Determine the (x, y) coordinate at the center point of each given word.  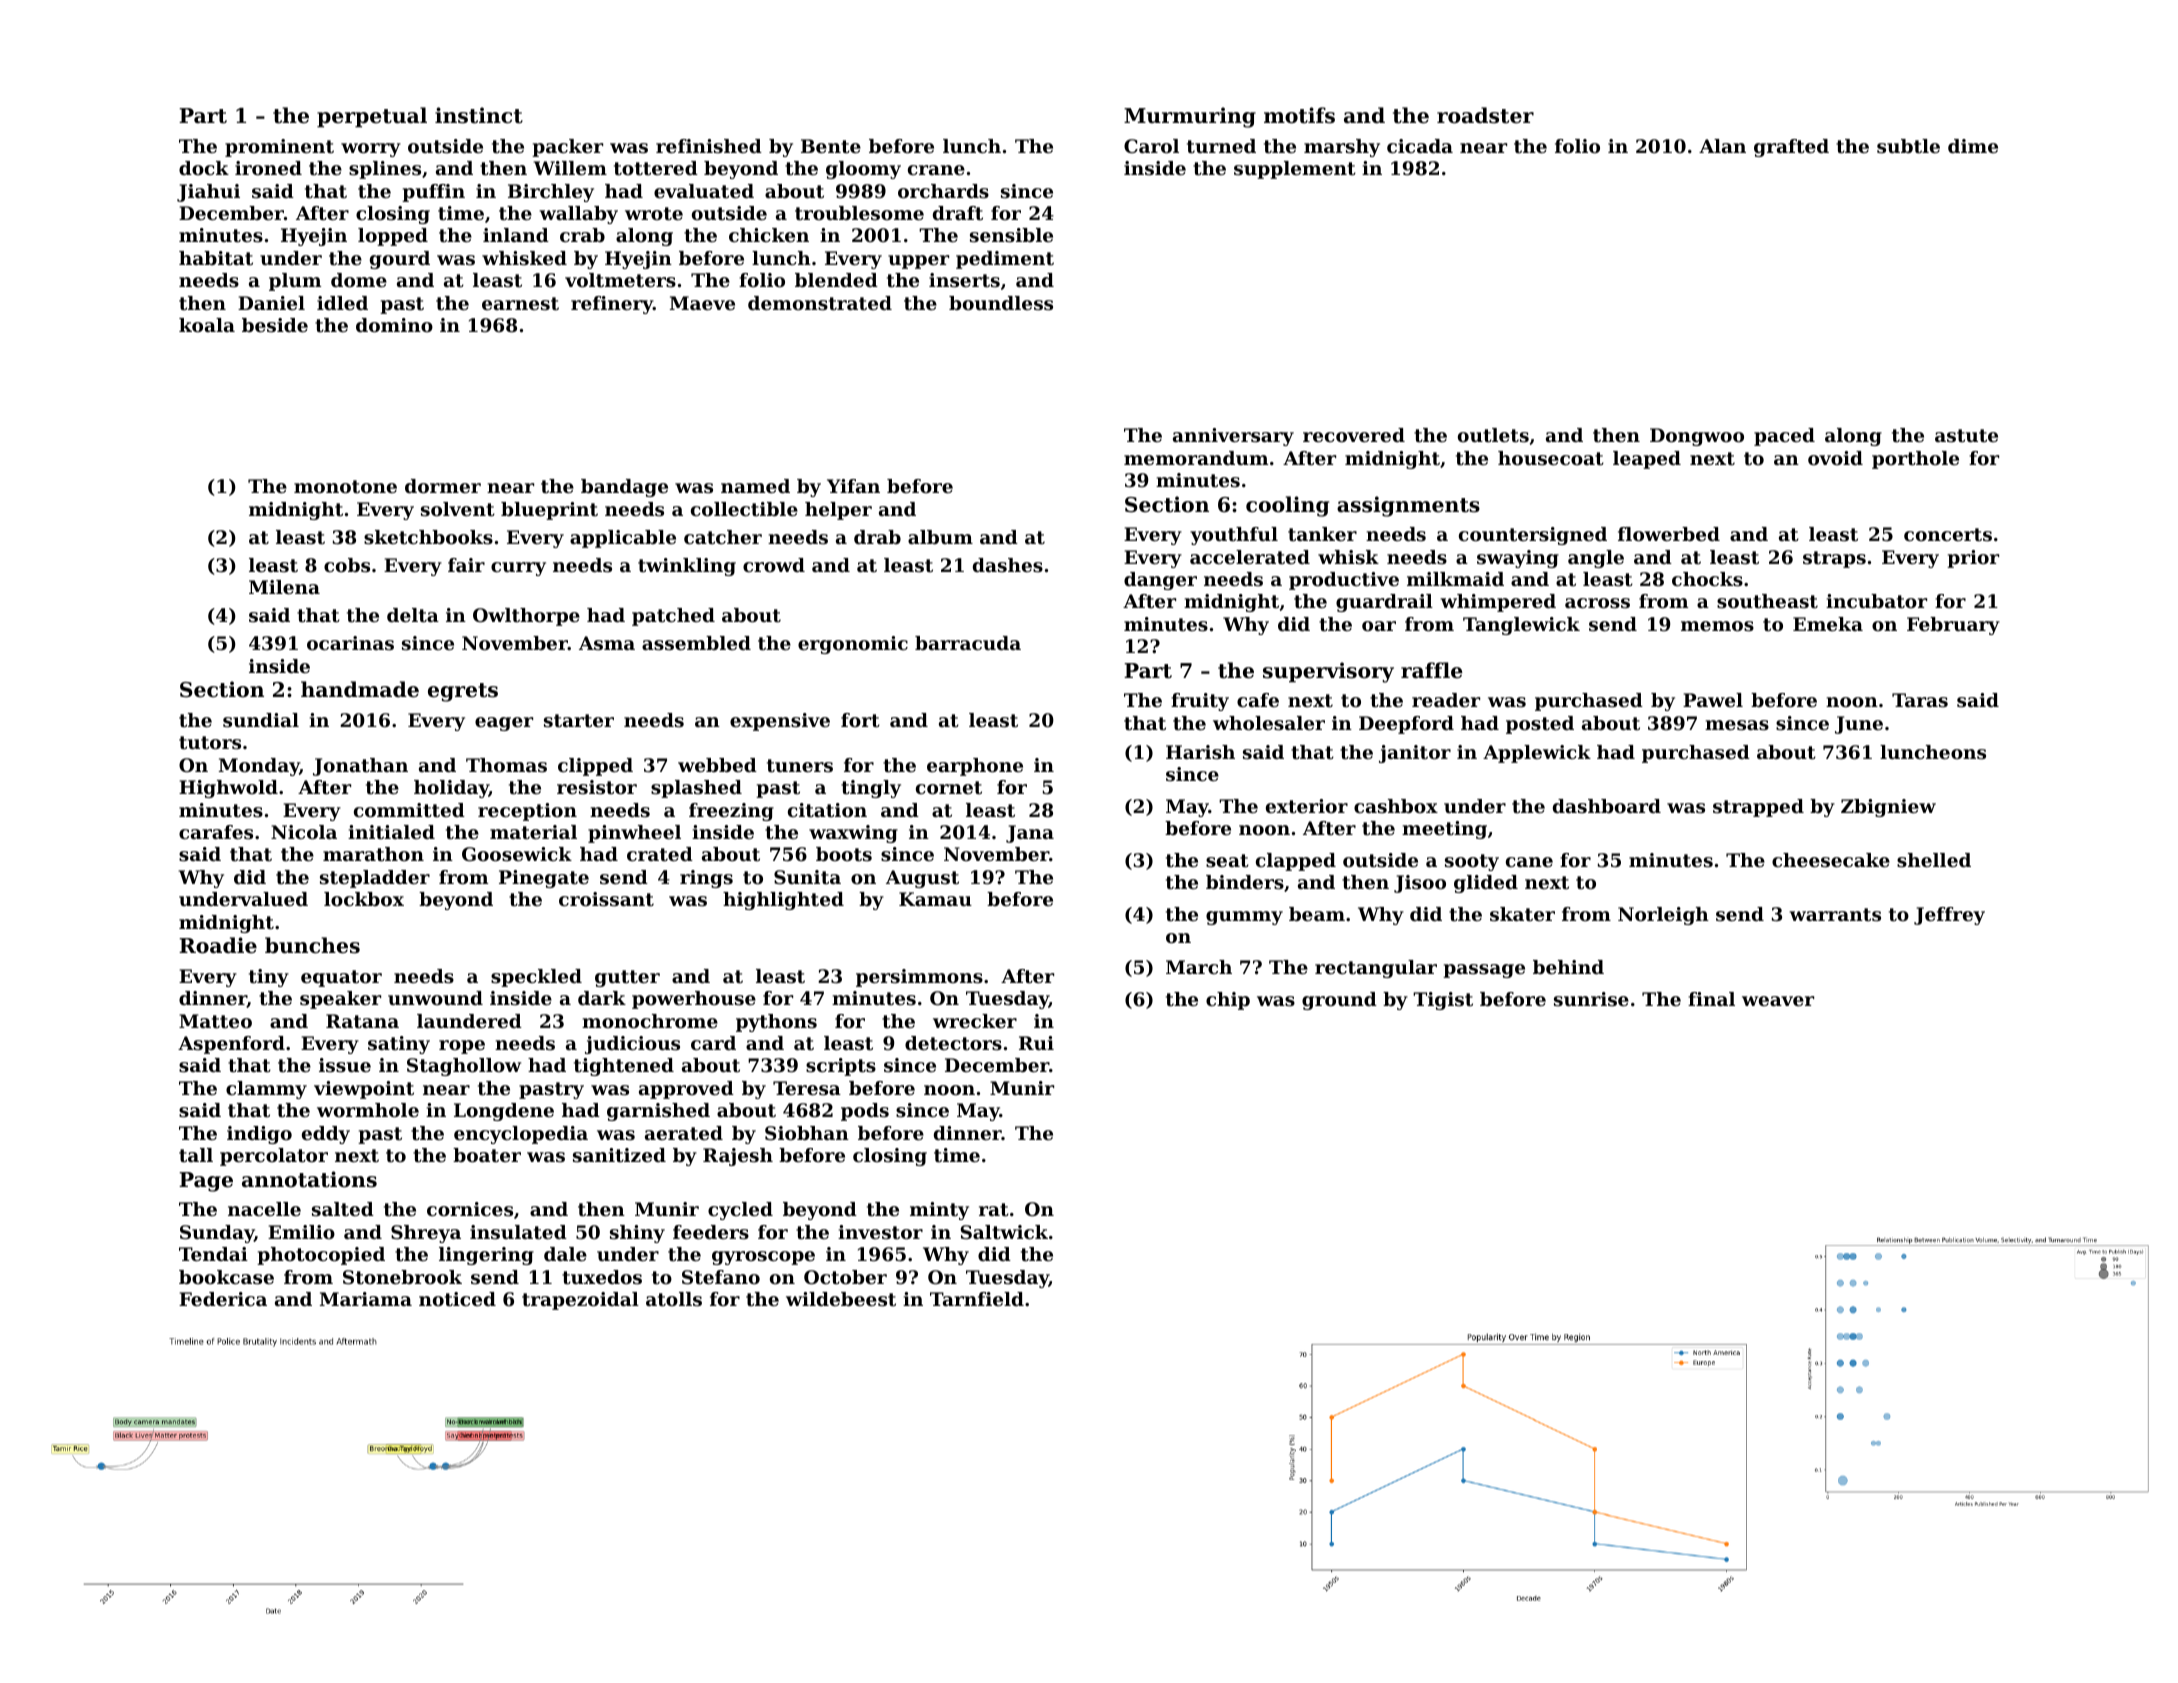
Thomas (506, 765)
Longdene (504, 1112)
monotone (345, 487)
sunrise (1591, 999)
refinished (709, 146)
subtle (1908, 146)
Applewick (1537, 754)
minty (939, 1211)
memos (1717, 626)
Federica (223, 1299)
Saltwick (1004, 1232)
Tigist (1443, 1001)
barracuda (968, 643)
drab (877, 537)
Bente (831, 146)
